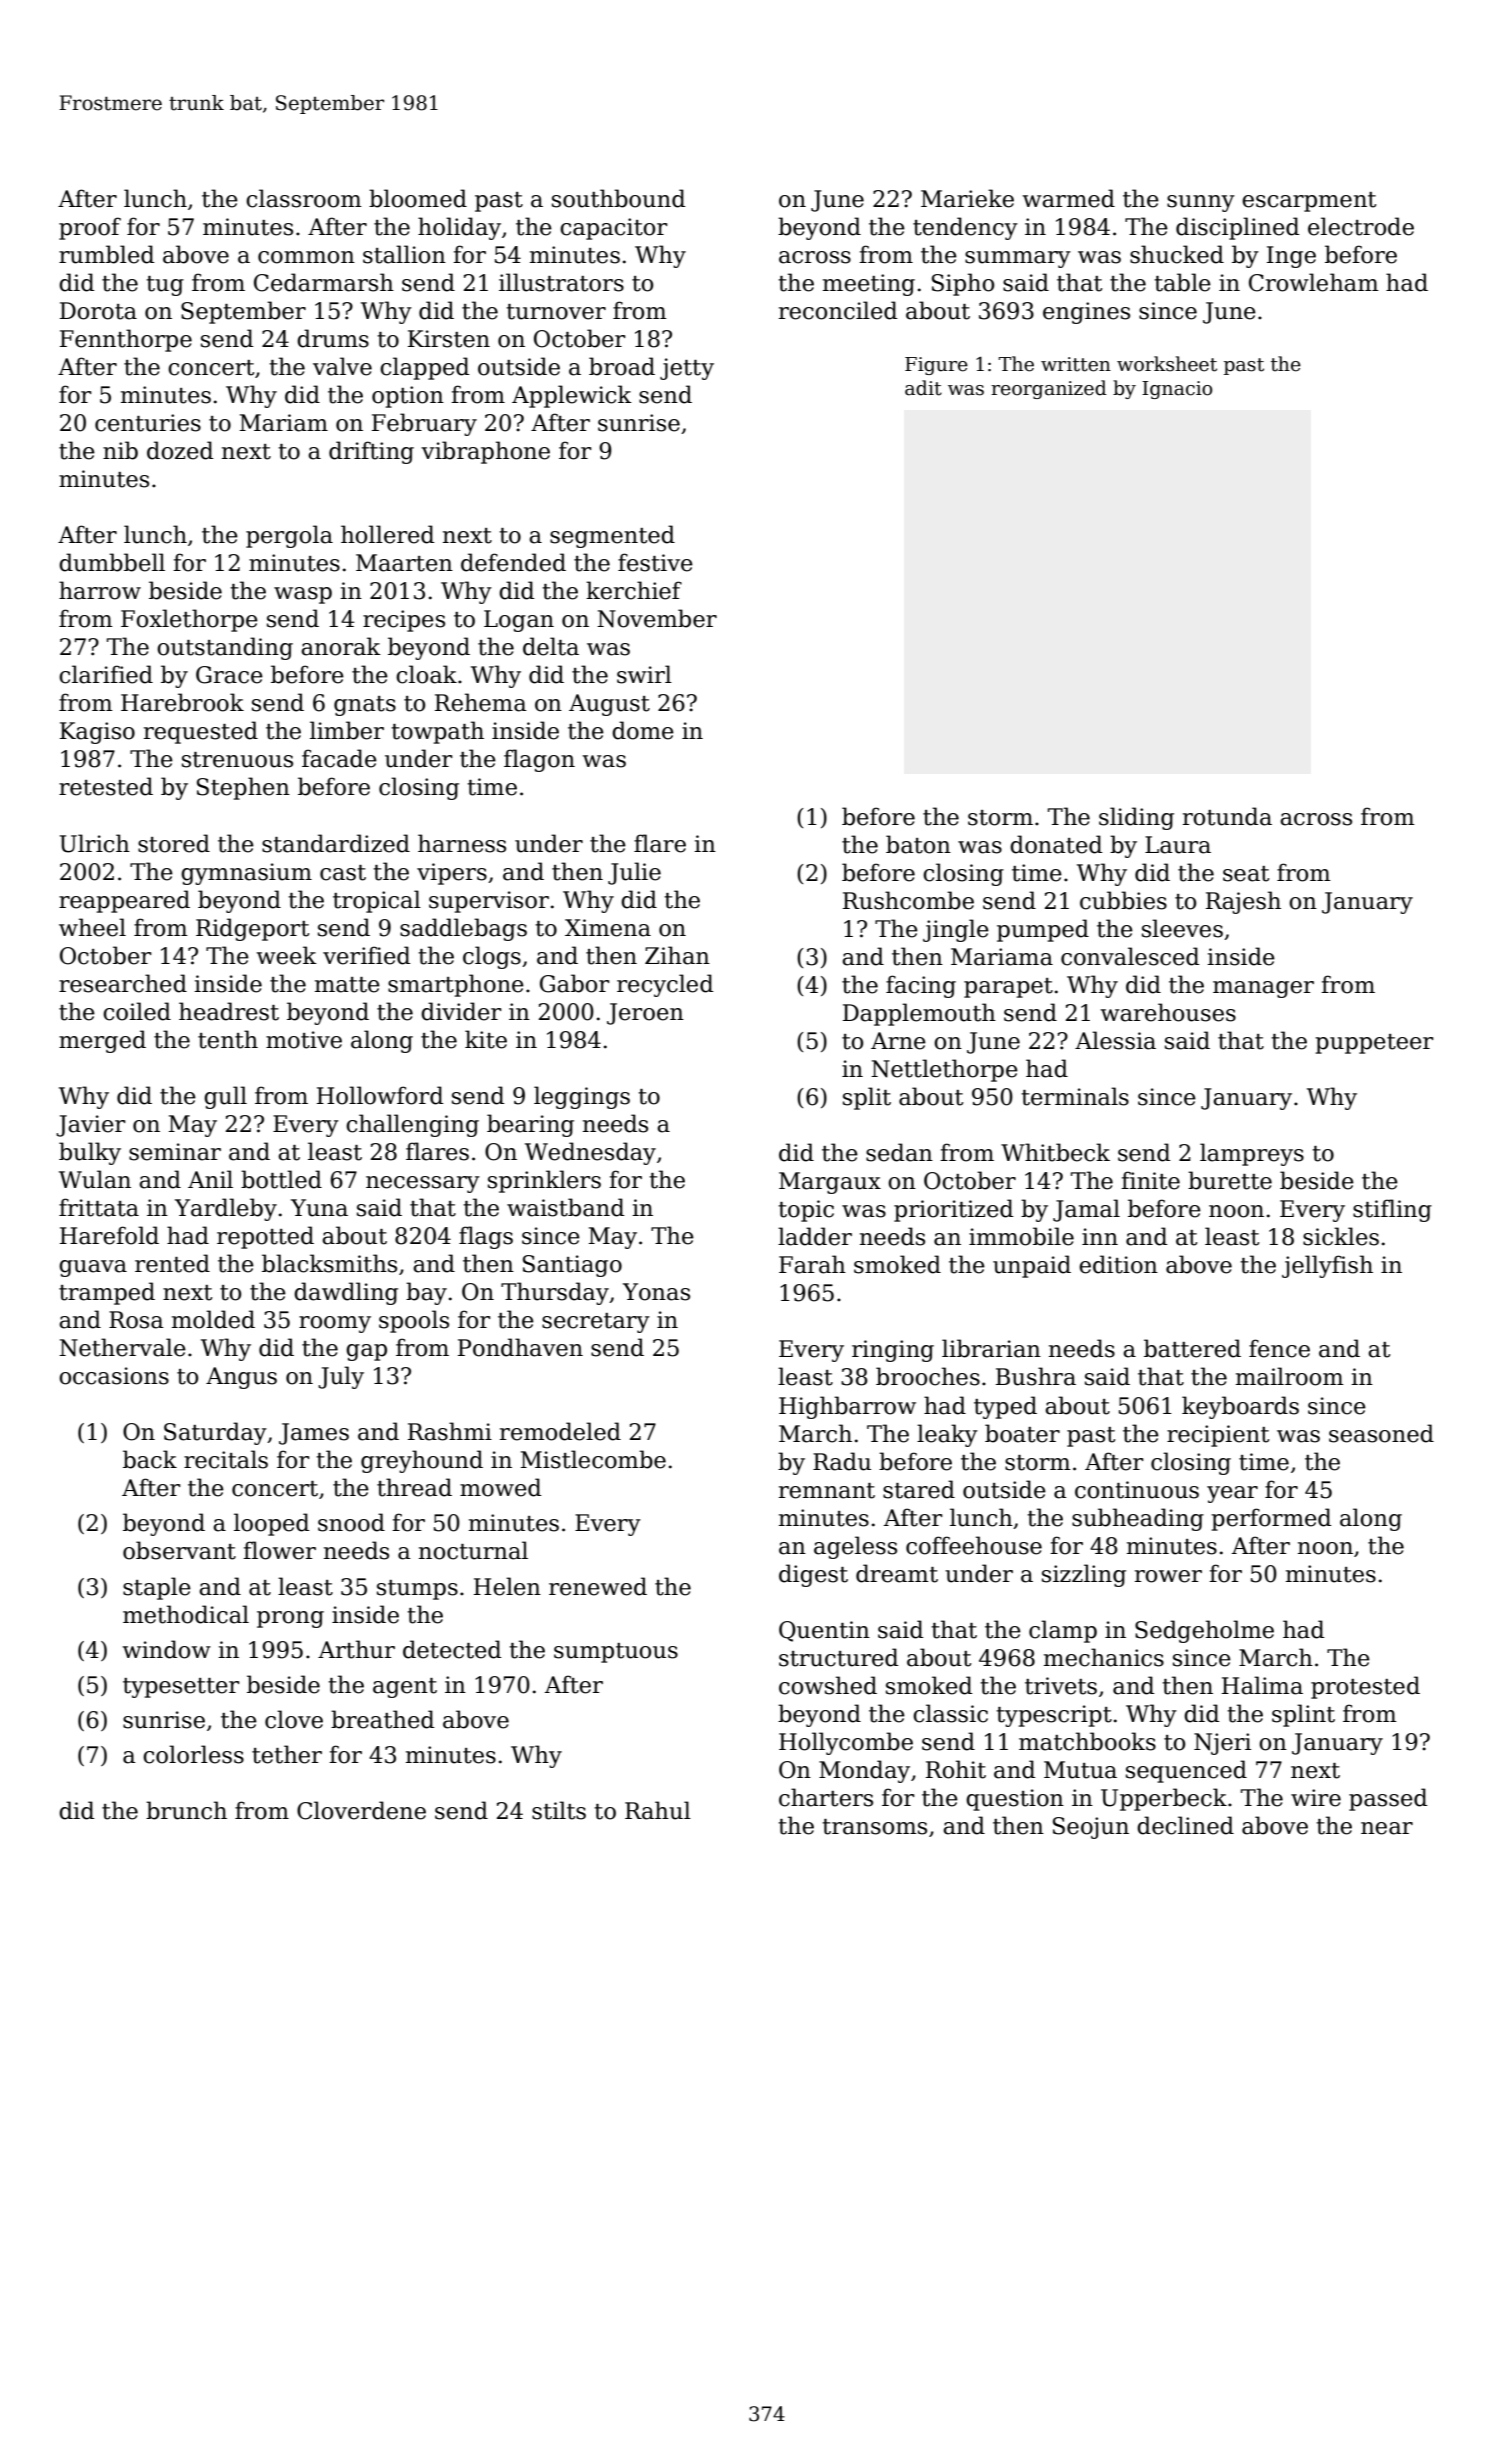 Image resolution: width=1496 pixels, height=2464 pixels. What do you see at coordinates (112, 562) in the screenshot?
I see `dumbbell` at bounding box center [112, 562].
